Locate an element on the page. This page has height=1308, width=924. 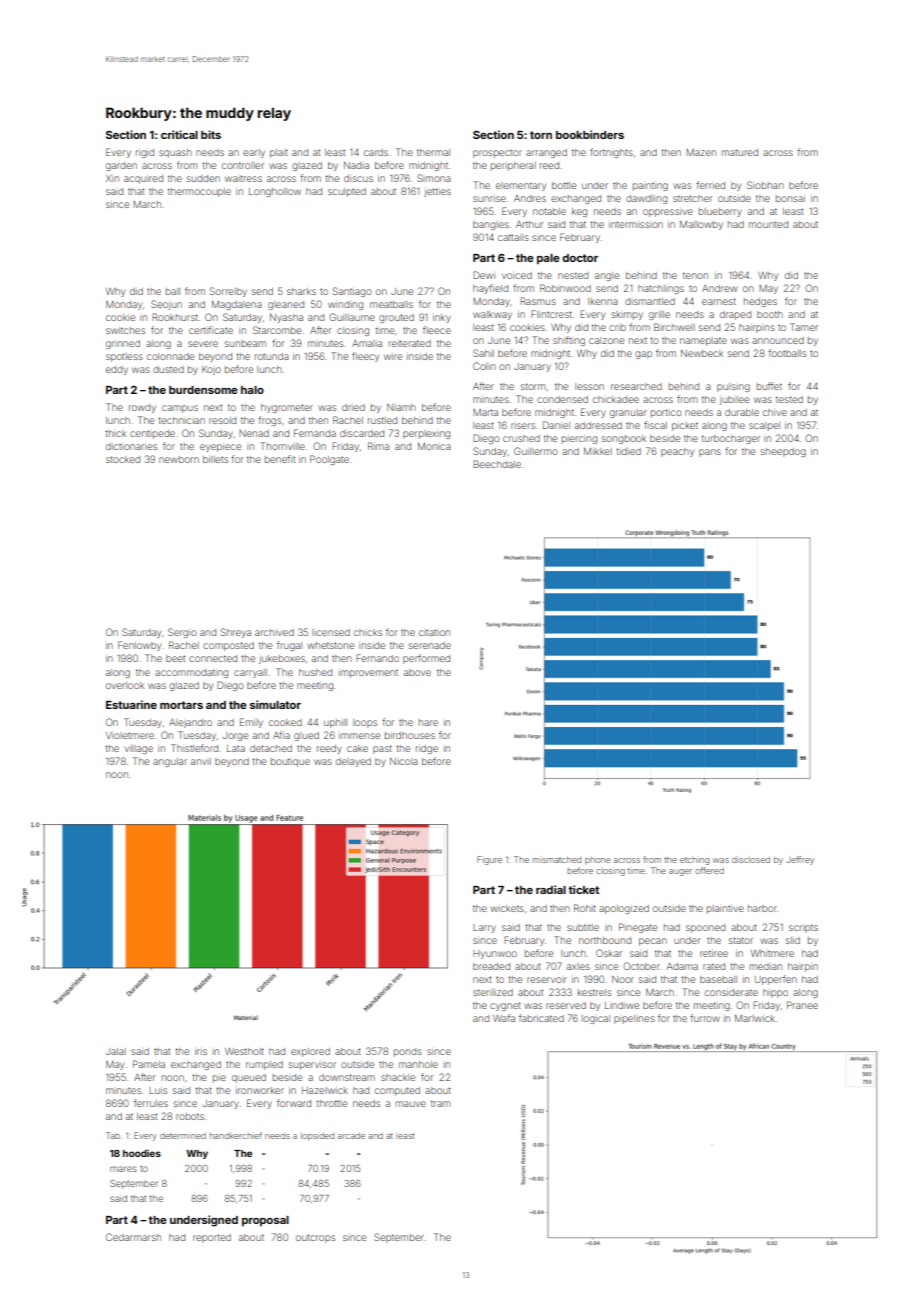
Magdalena is located at coordinates (237, 305).
